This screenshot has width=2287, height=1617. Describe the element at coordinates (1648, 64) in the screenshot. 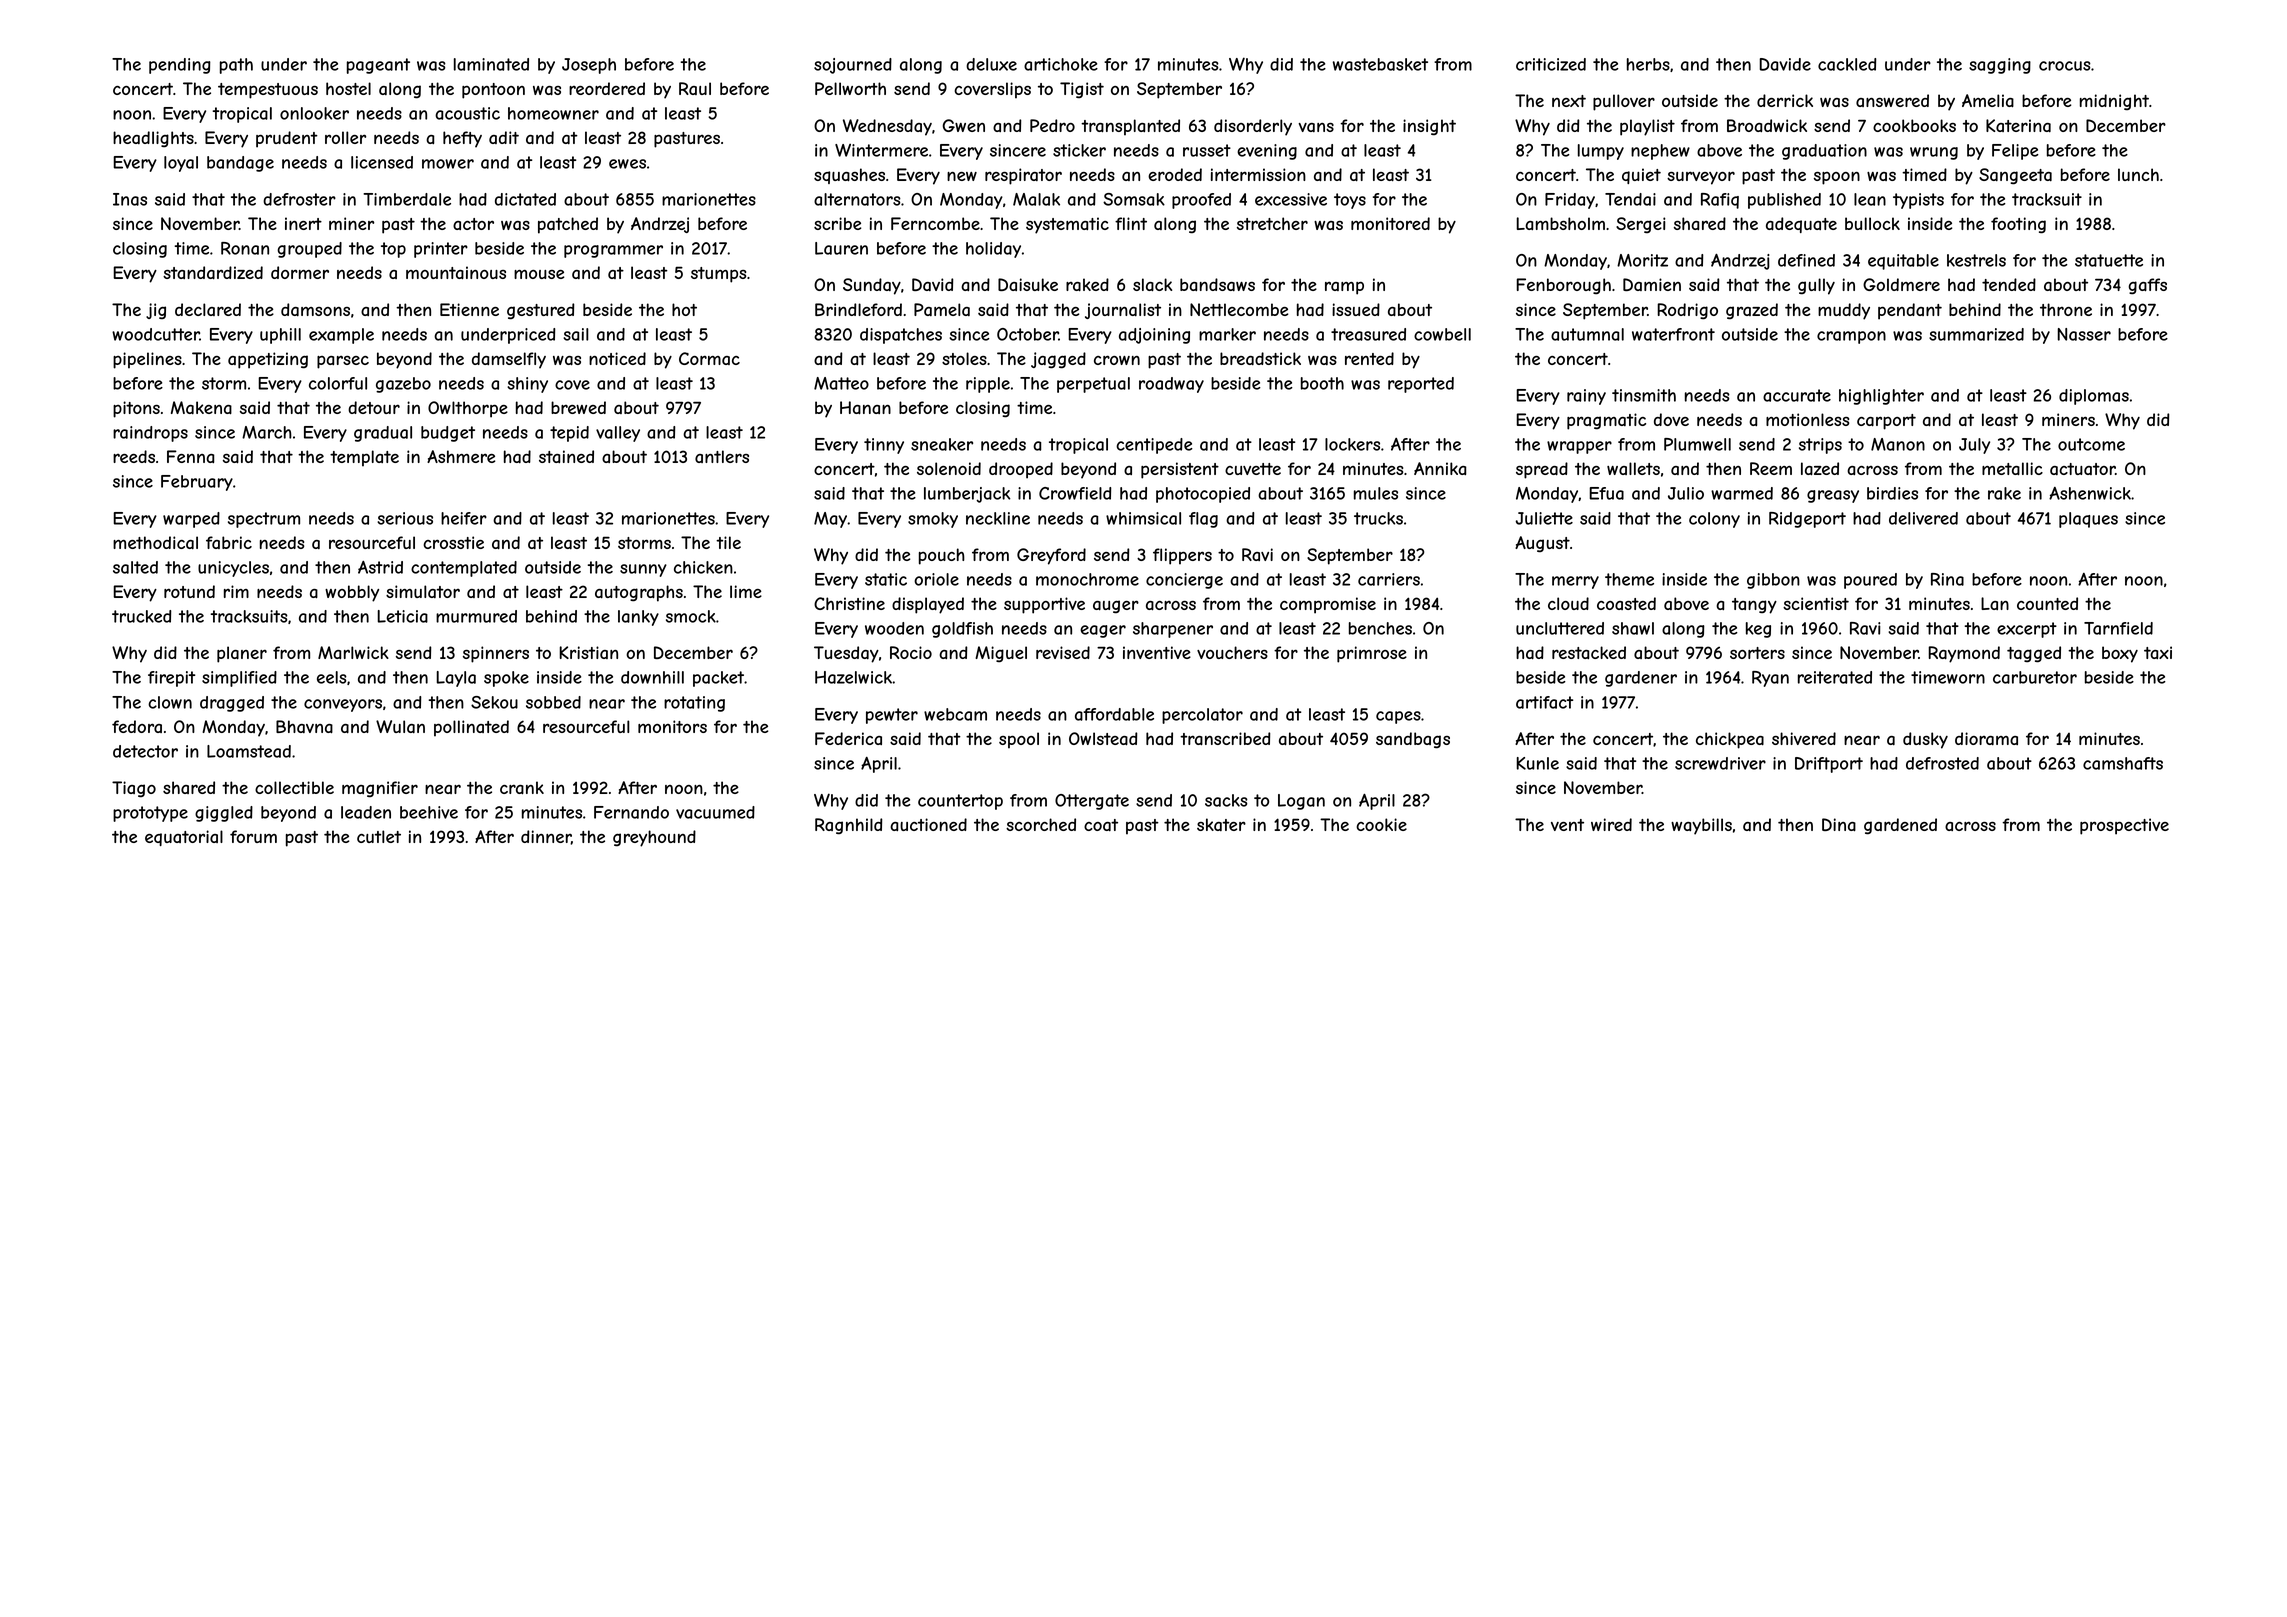

I see `herbs` at that location.
